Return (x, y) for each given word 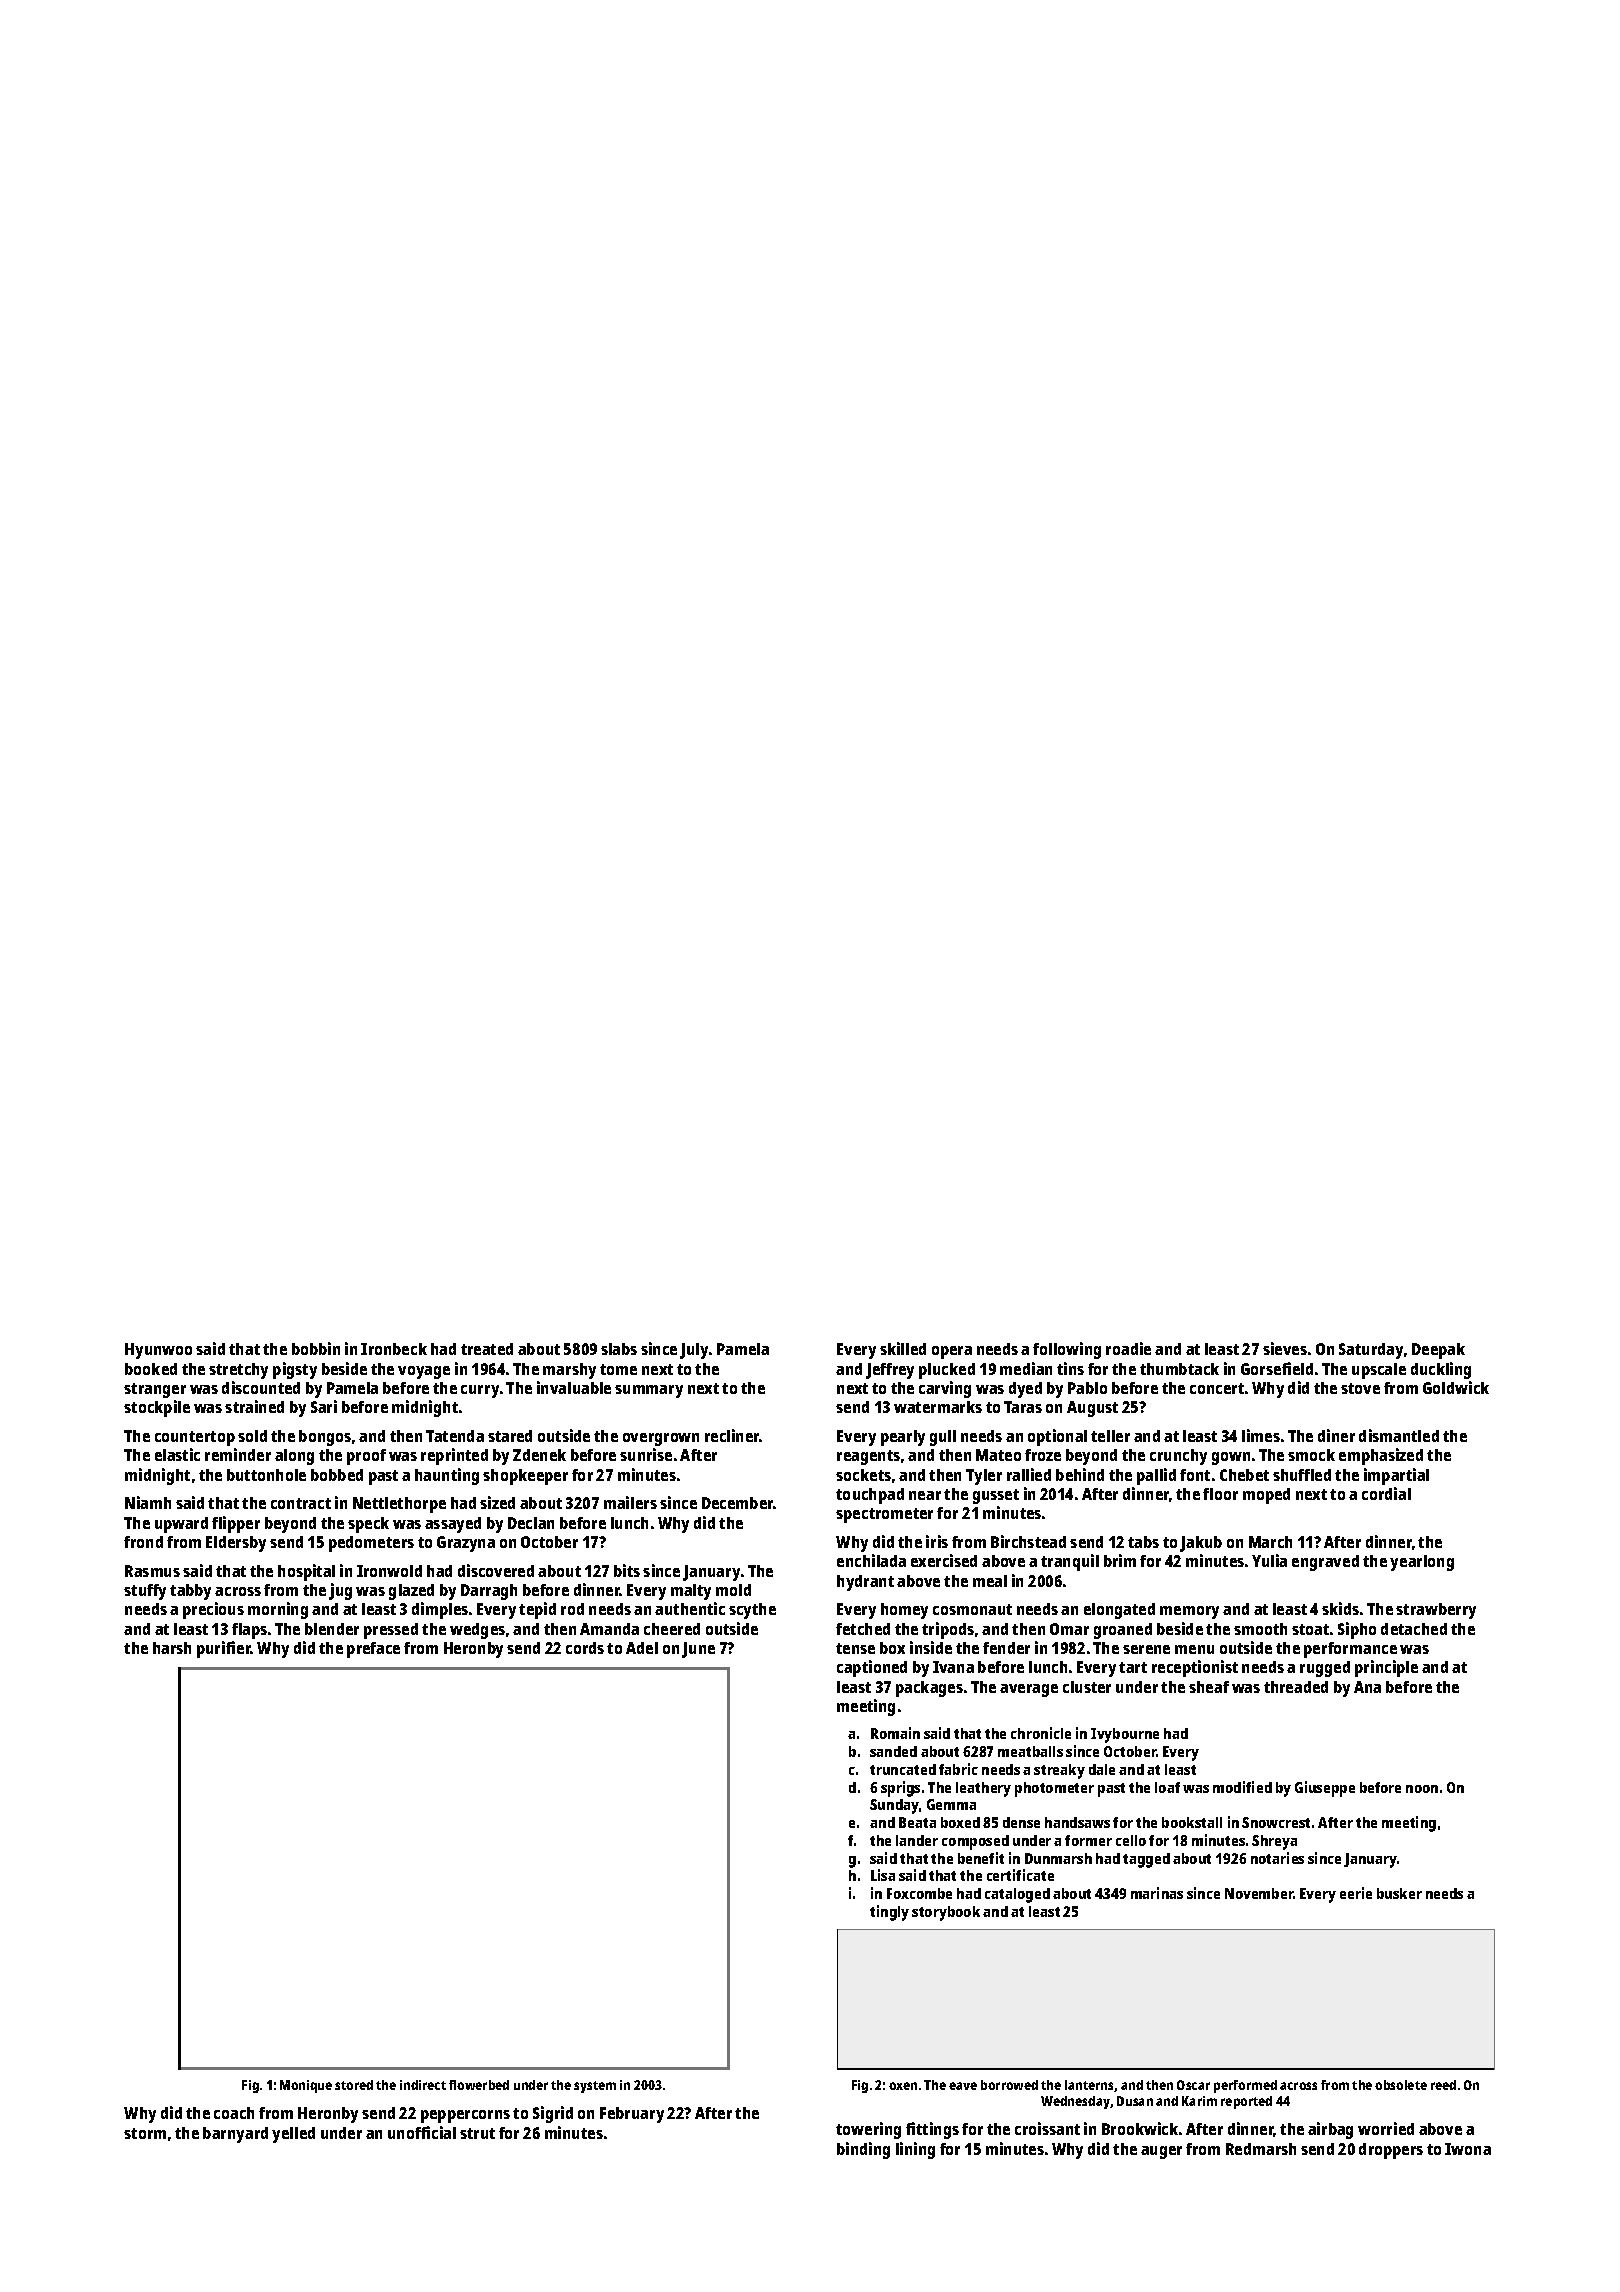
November (1259, 1893)
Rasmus (152, 1571)
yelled (293, 2135)
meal (990, 1581)
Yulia (1269, 1560)
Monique (306, 2086)
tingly (889, 1913)
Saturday (1371, 1351)
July (694, 1351)
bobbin (316, 1348)
